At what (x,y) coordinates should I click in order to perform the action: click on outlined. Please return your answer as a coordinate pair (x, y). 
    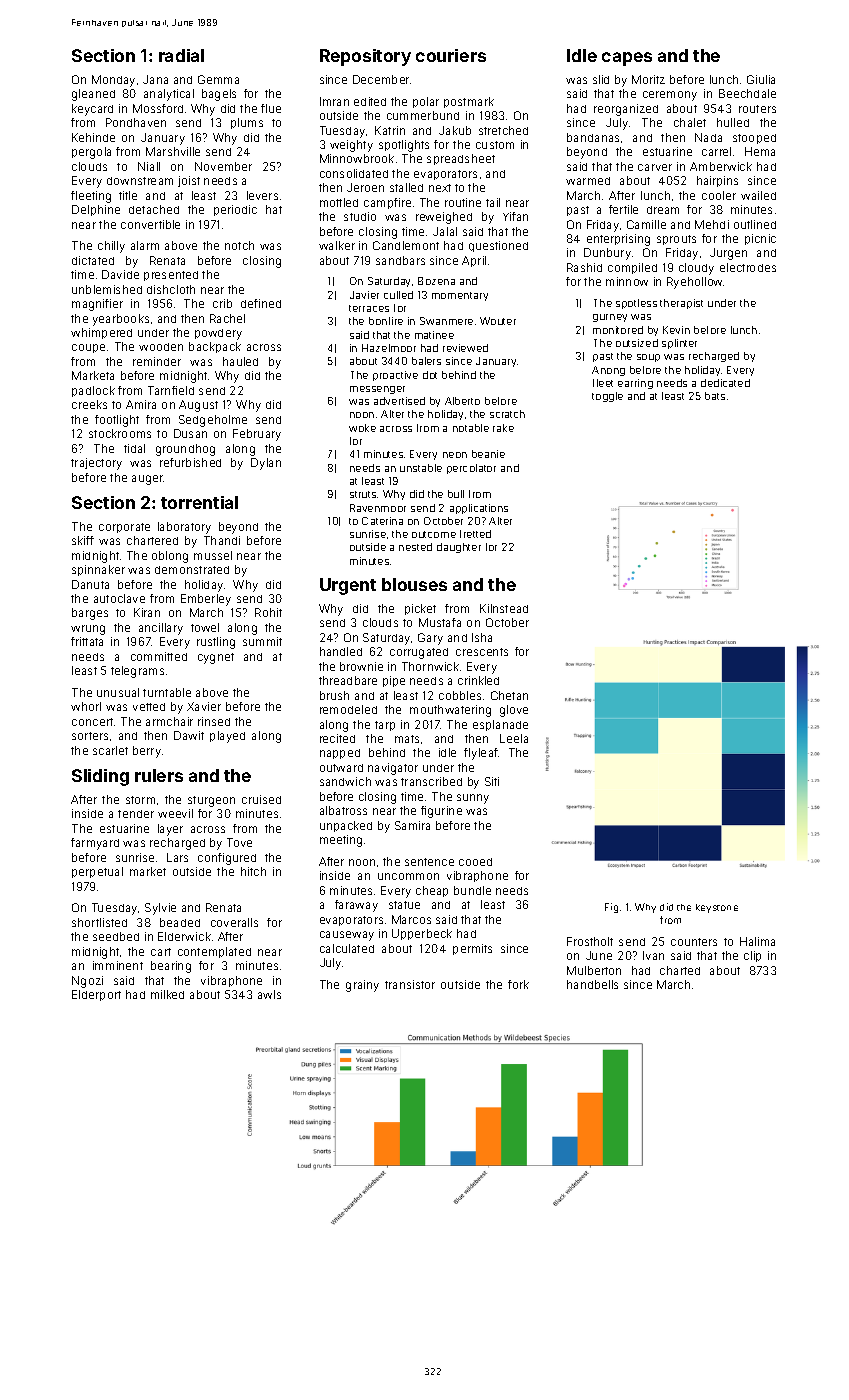
    Looking at the image, I should click on (755, 224).
